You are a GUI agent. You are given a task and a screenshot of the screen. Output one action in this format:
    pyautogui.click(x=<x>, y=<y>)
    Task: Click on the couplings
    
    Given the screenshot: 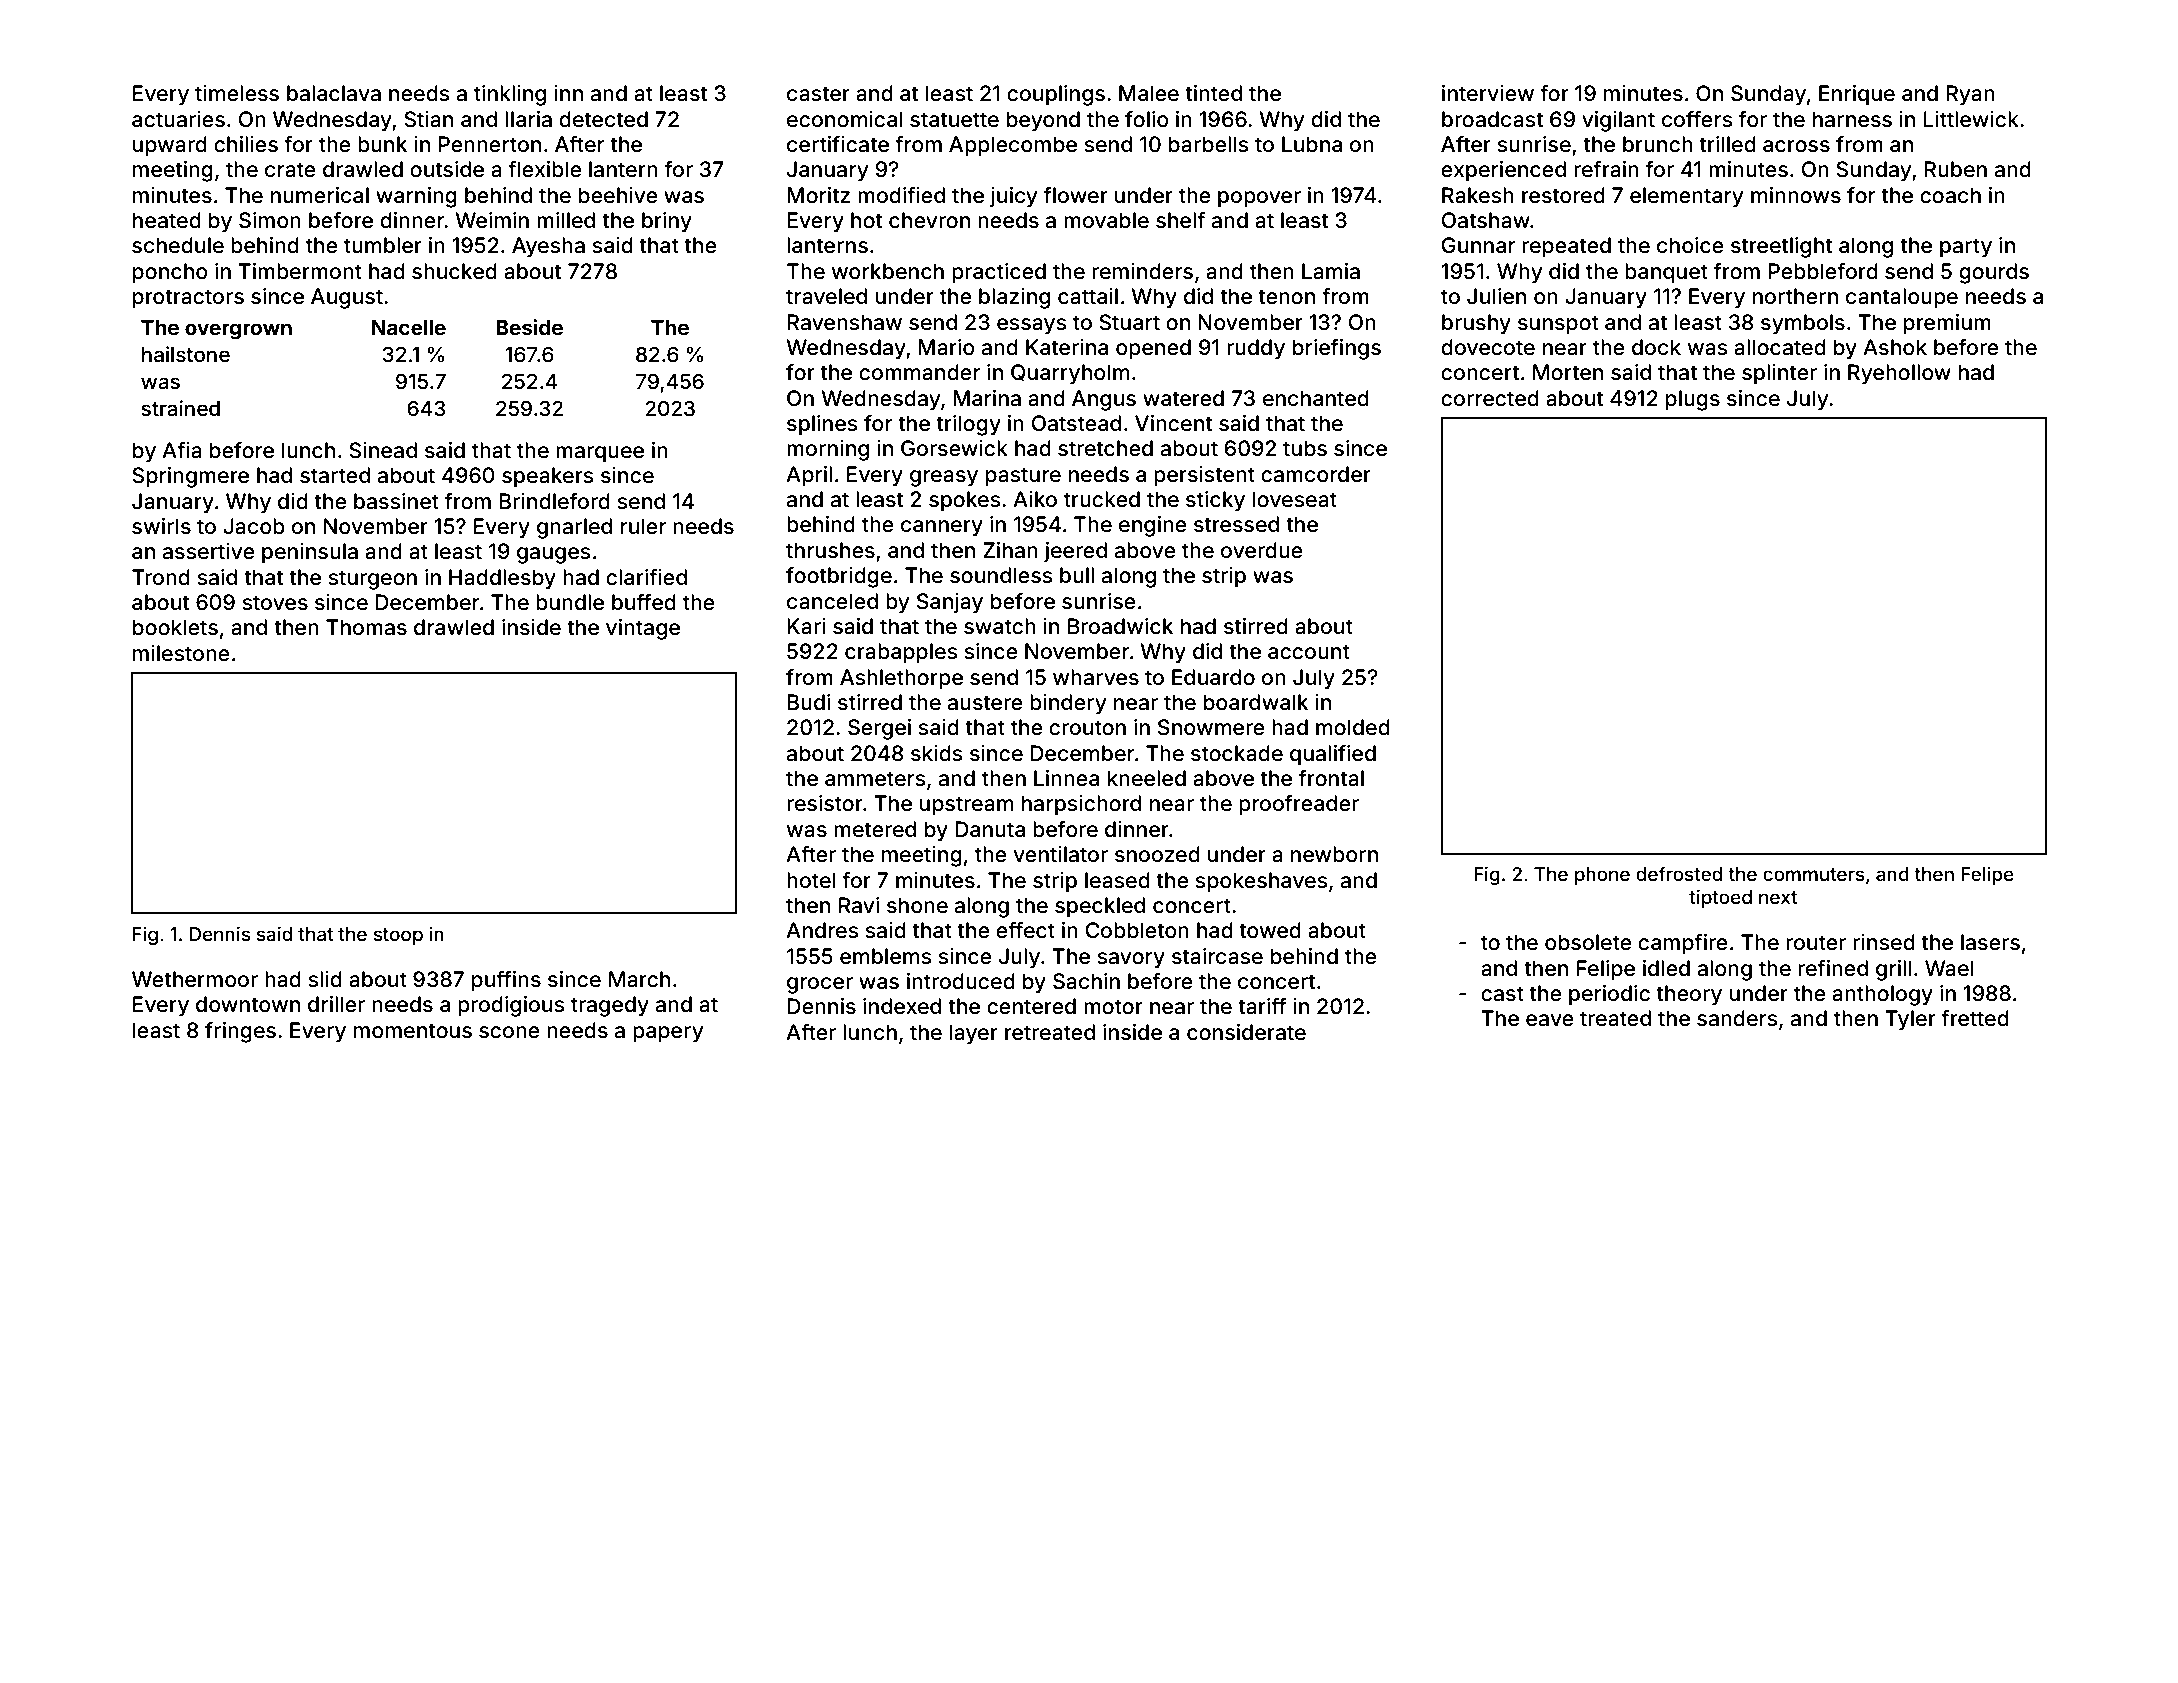 What is the action you would take?
    pyautogui.click(x=1056, y=95)
